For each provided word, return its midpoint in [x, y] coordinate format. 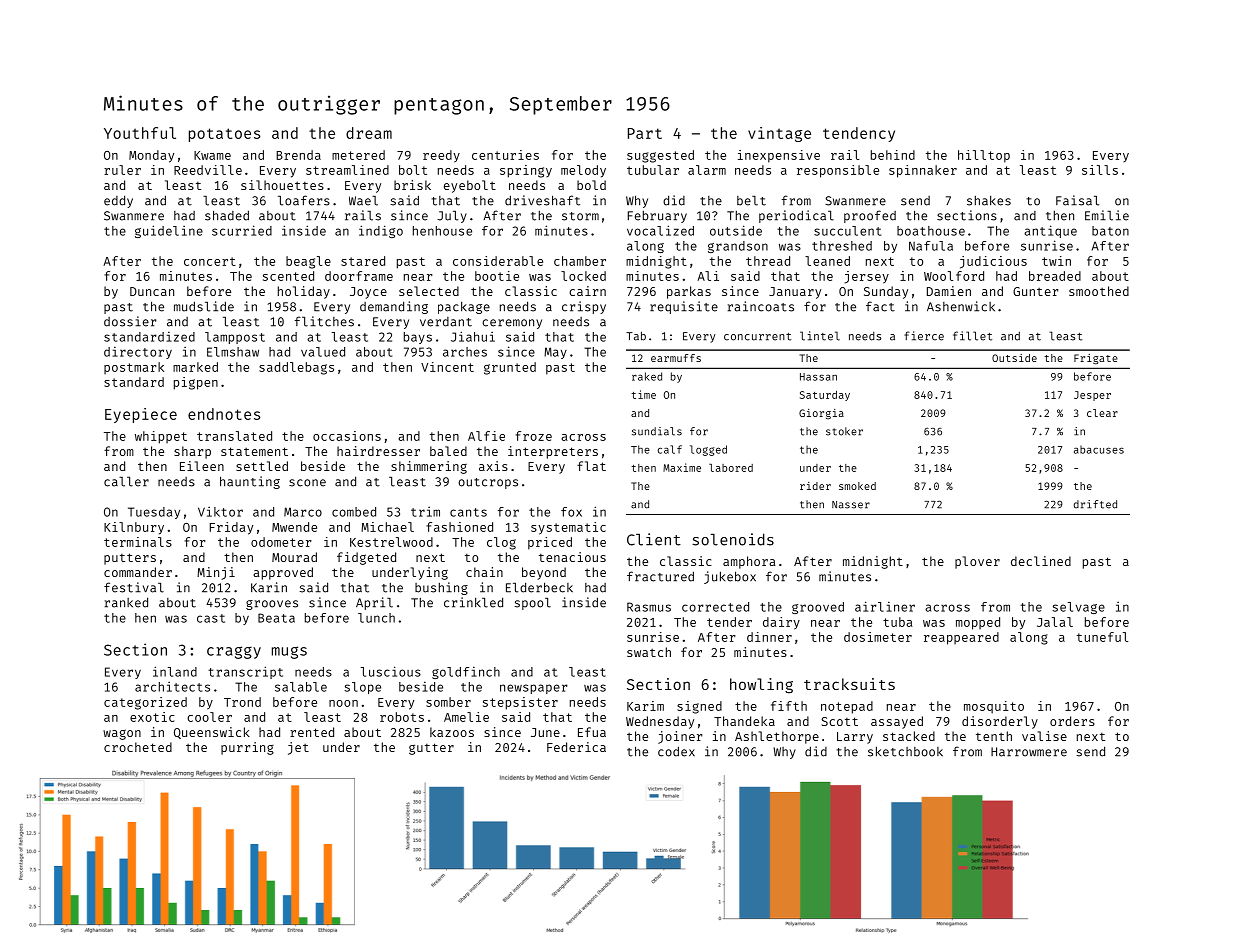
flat [591, 466]
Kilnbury [134, 528]
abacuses [1099, 449]
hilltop [984, 156]
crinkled [473, 602]
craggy [234, 652]
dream [369, 133]
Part [645, 133]
